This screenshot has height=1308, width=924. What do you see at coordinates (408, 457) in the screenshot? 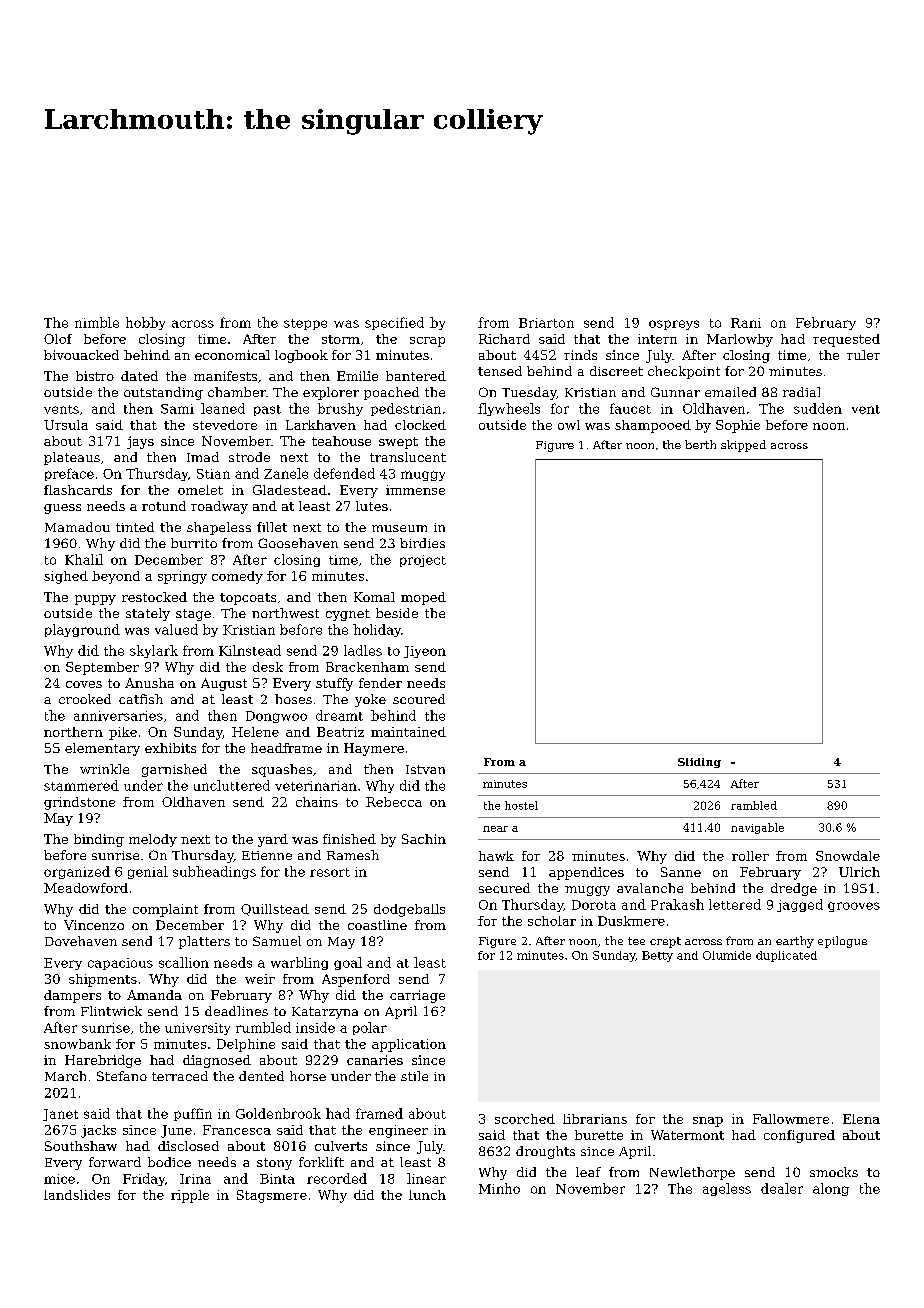
I see `translucent` at bounding box center [408, 457].
